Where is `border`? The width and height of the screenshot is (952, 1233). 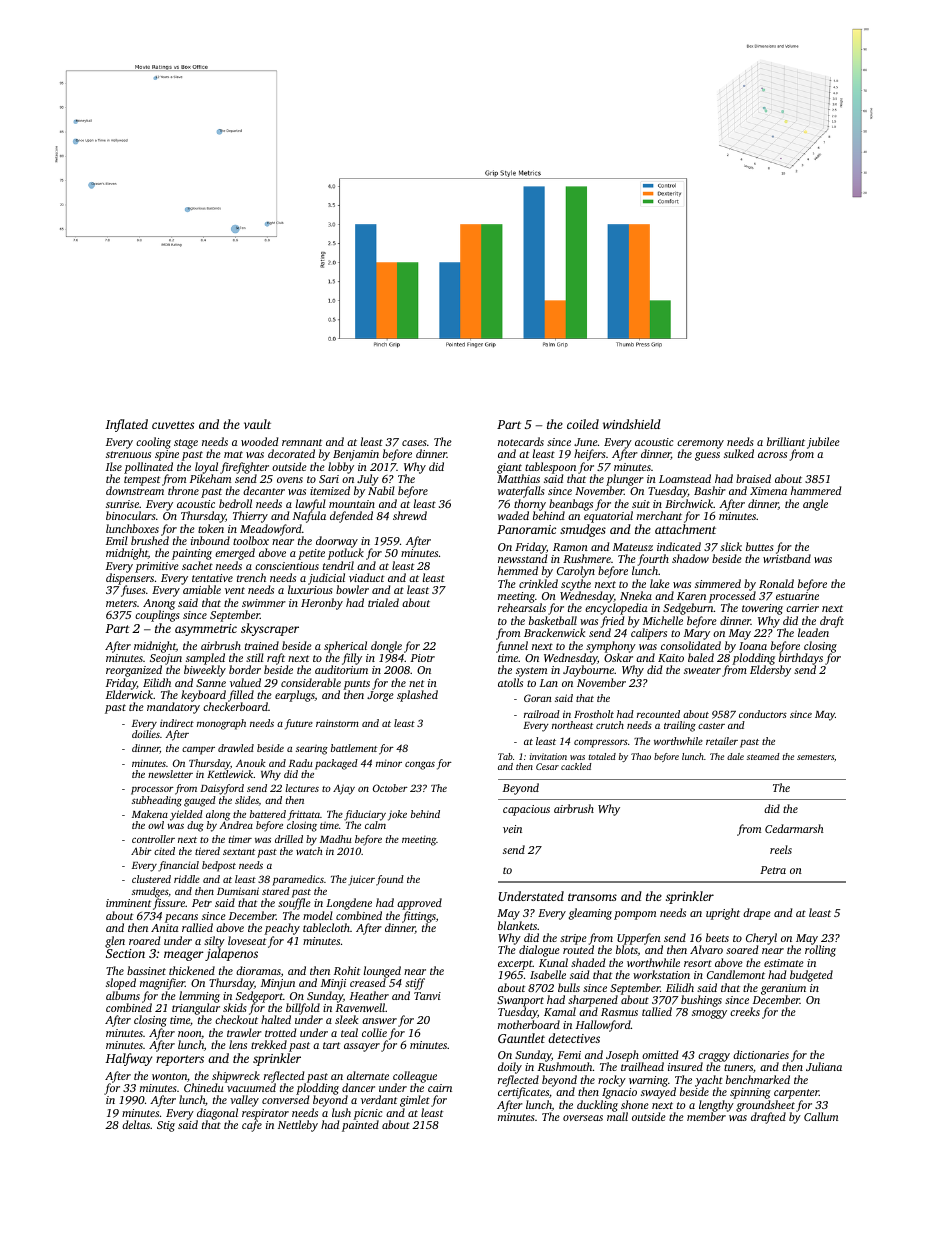 border is located at coordinates (245, 669).
